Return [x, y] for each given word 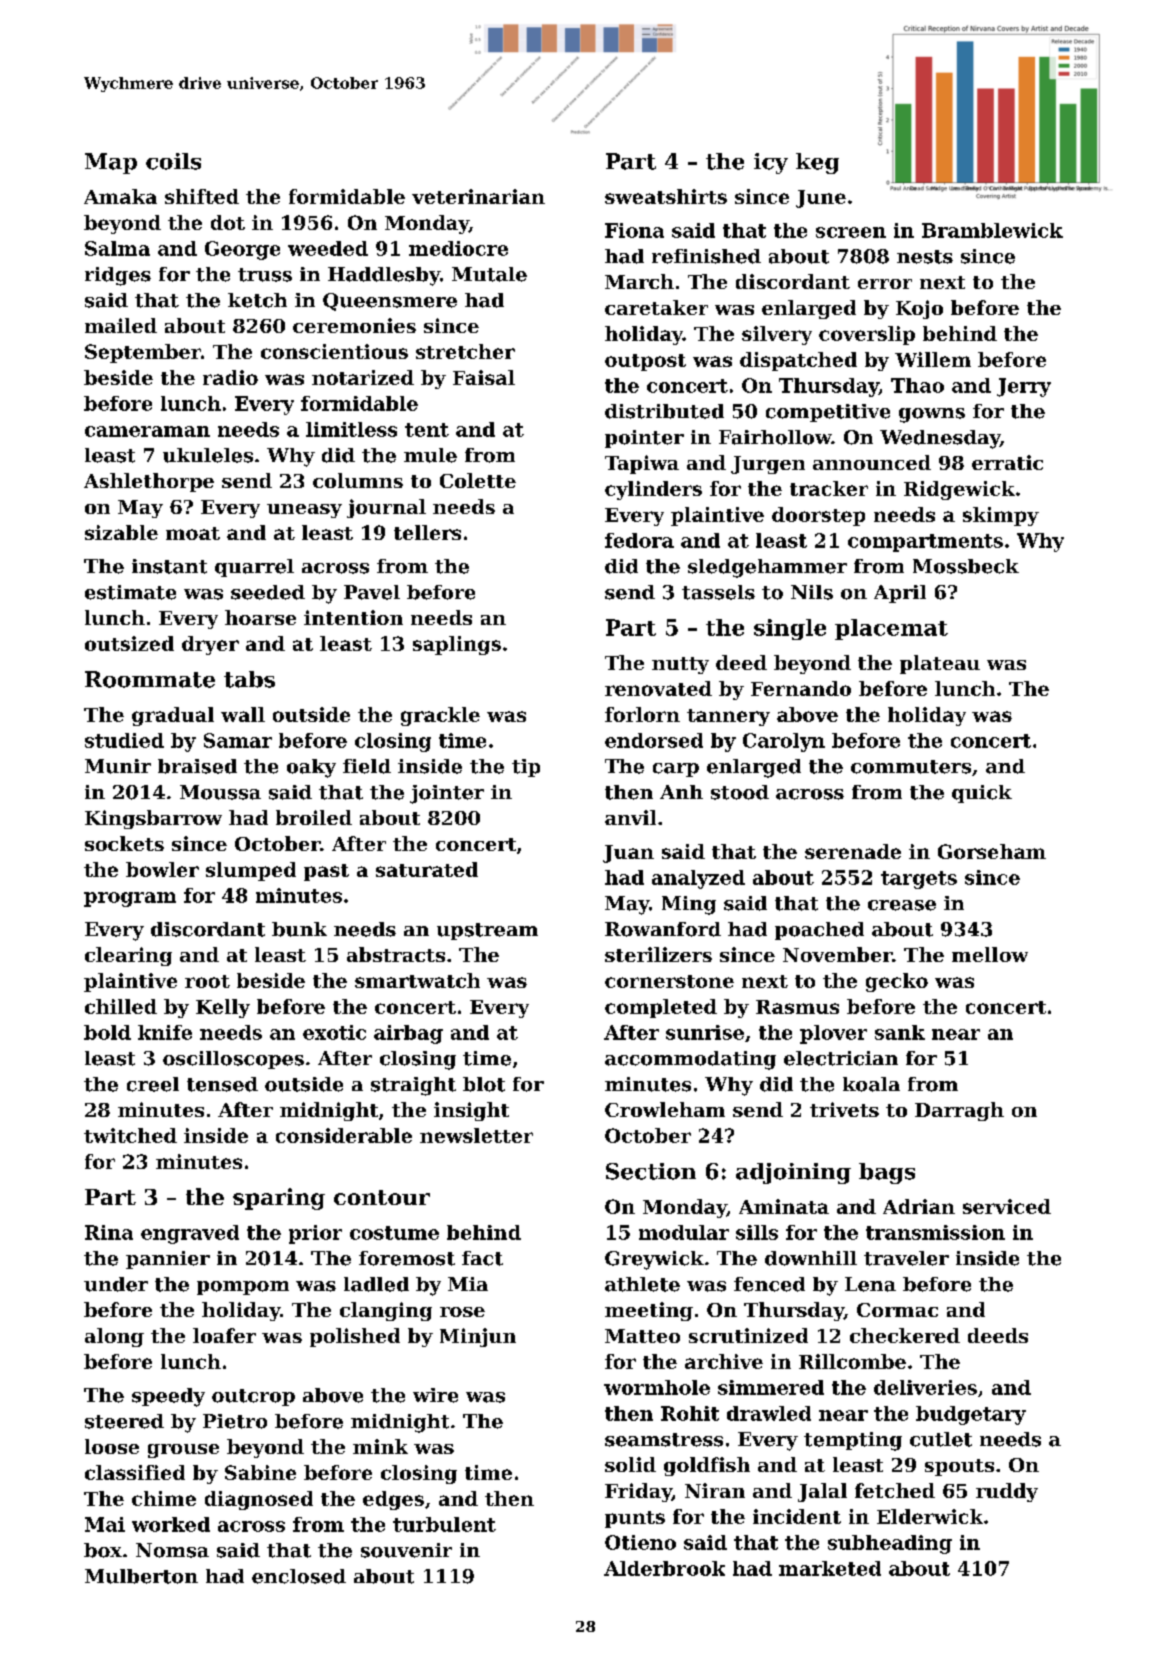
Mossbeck [966, 566]
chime [164, 1498]
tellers [427, 532]
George [242, 250]
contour [382, 1197]
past [326, 872]
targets [919, 880]
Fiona [634, 230]
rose [462, 1312]
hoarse [260, 617]
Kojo [919, 309]
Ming [689, 905]
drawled [769, 1413]
